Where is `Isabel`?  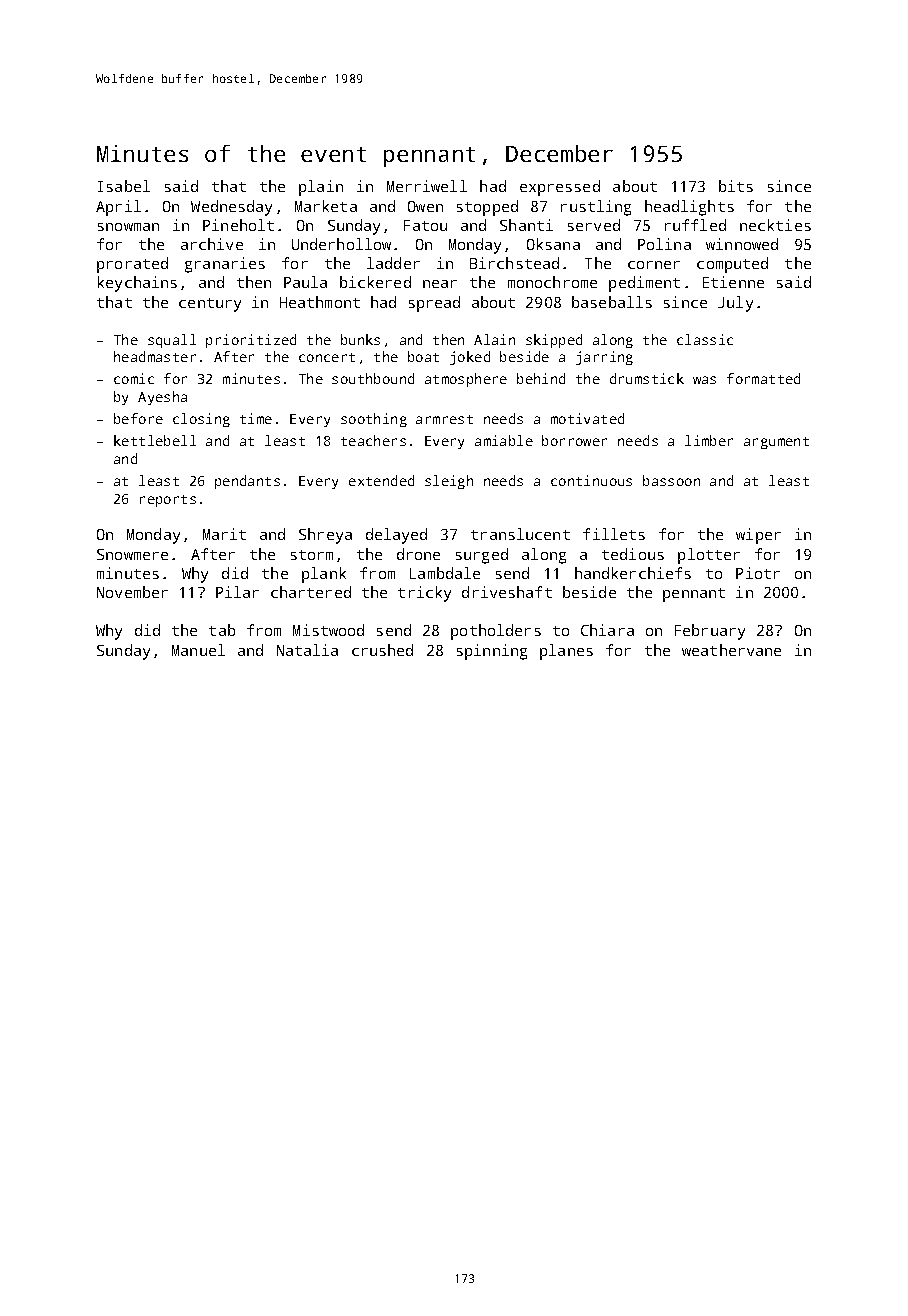
Isabel is located at coordinates (124, 186).
